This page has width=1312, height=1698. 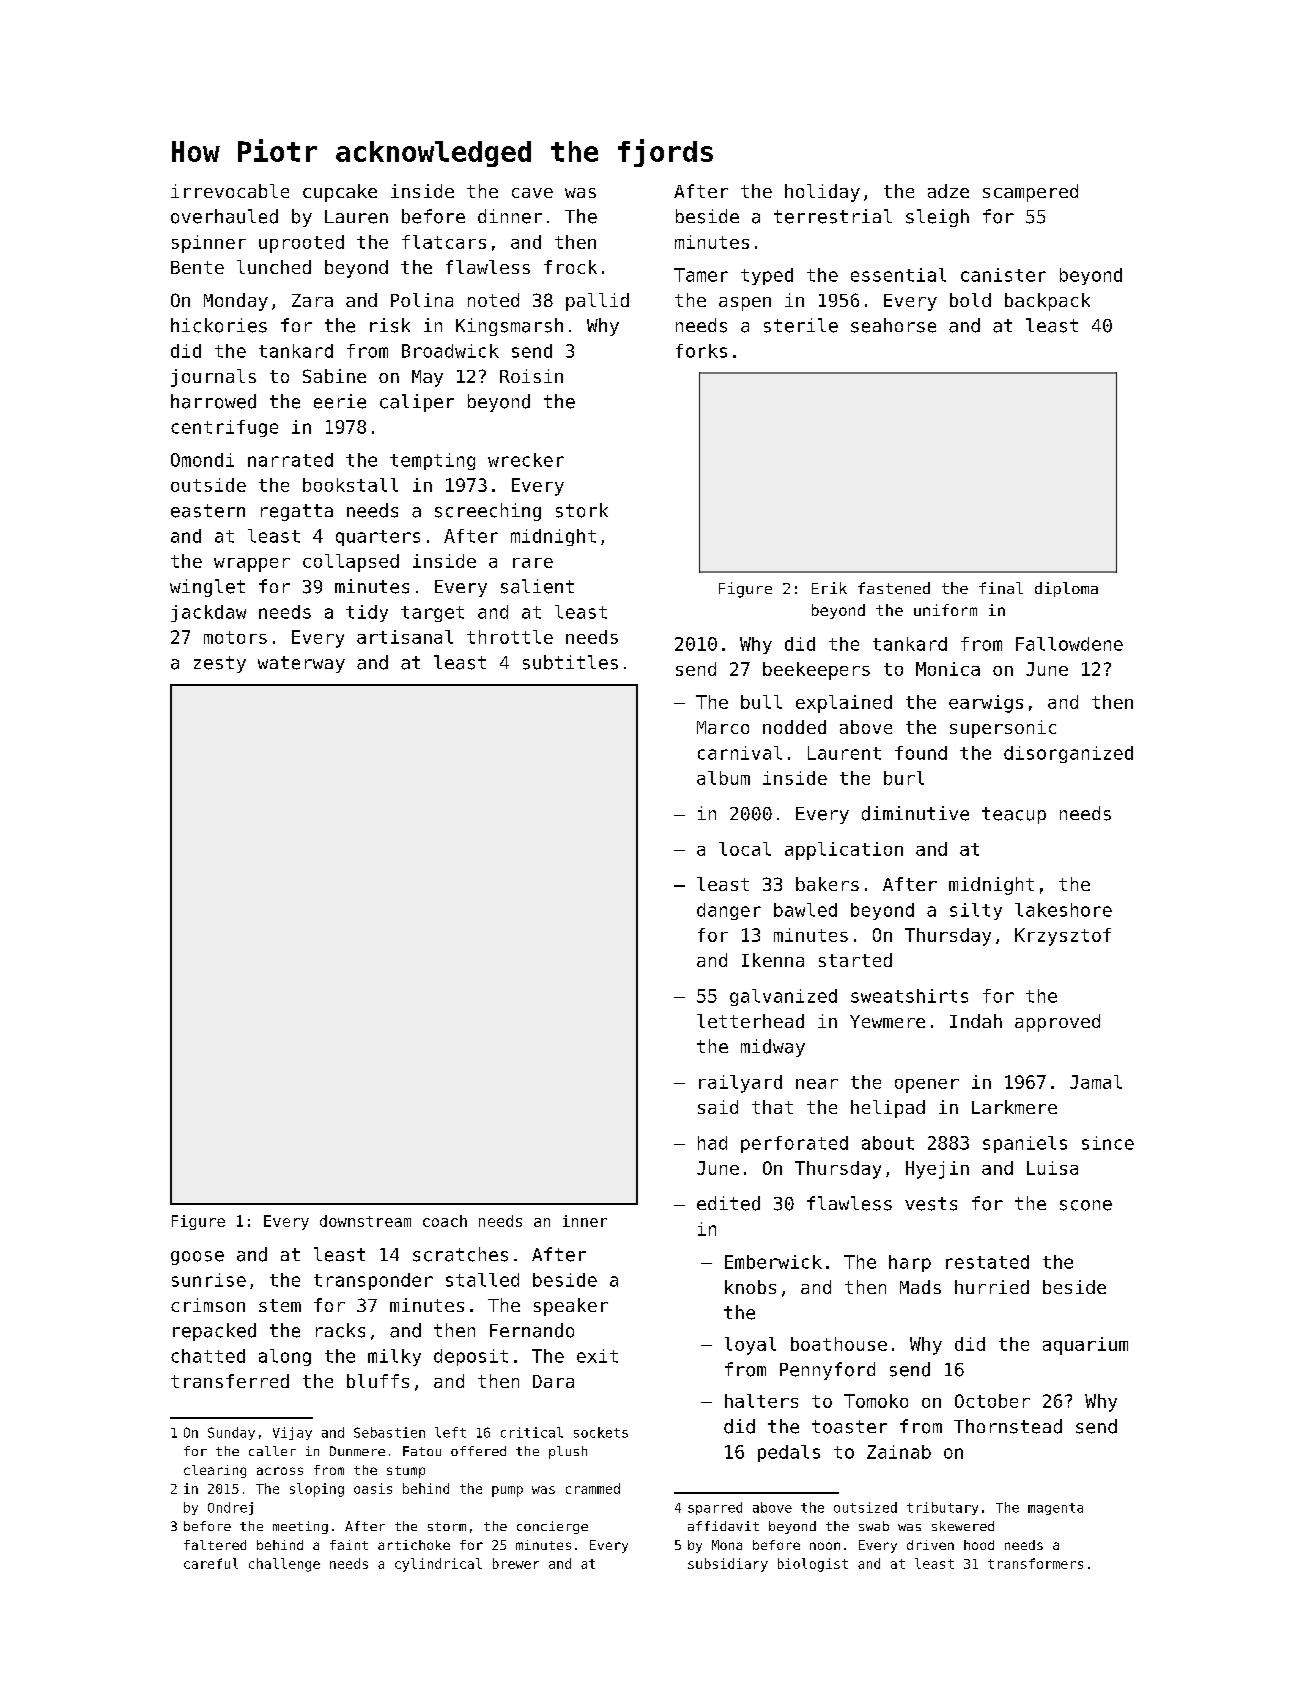 I want to click on Mona, so click(x=727, y=1545).
